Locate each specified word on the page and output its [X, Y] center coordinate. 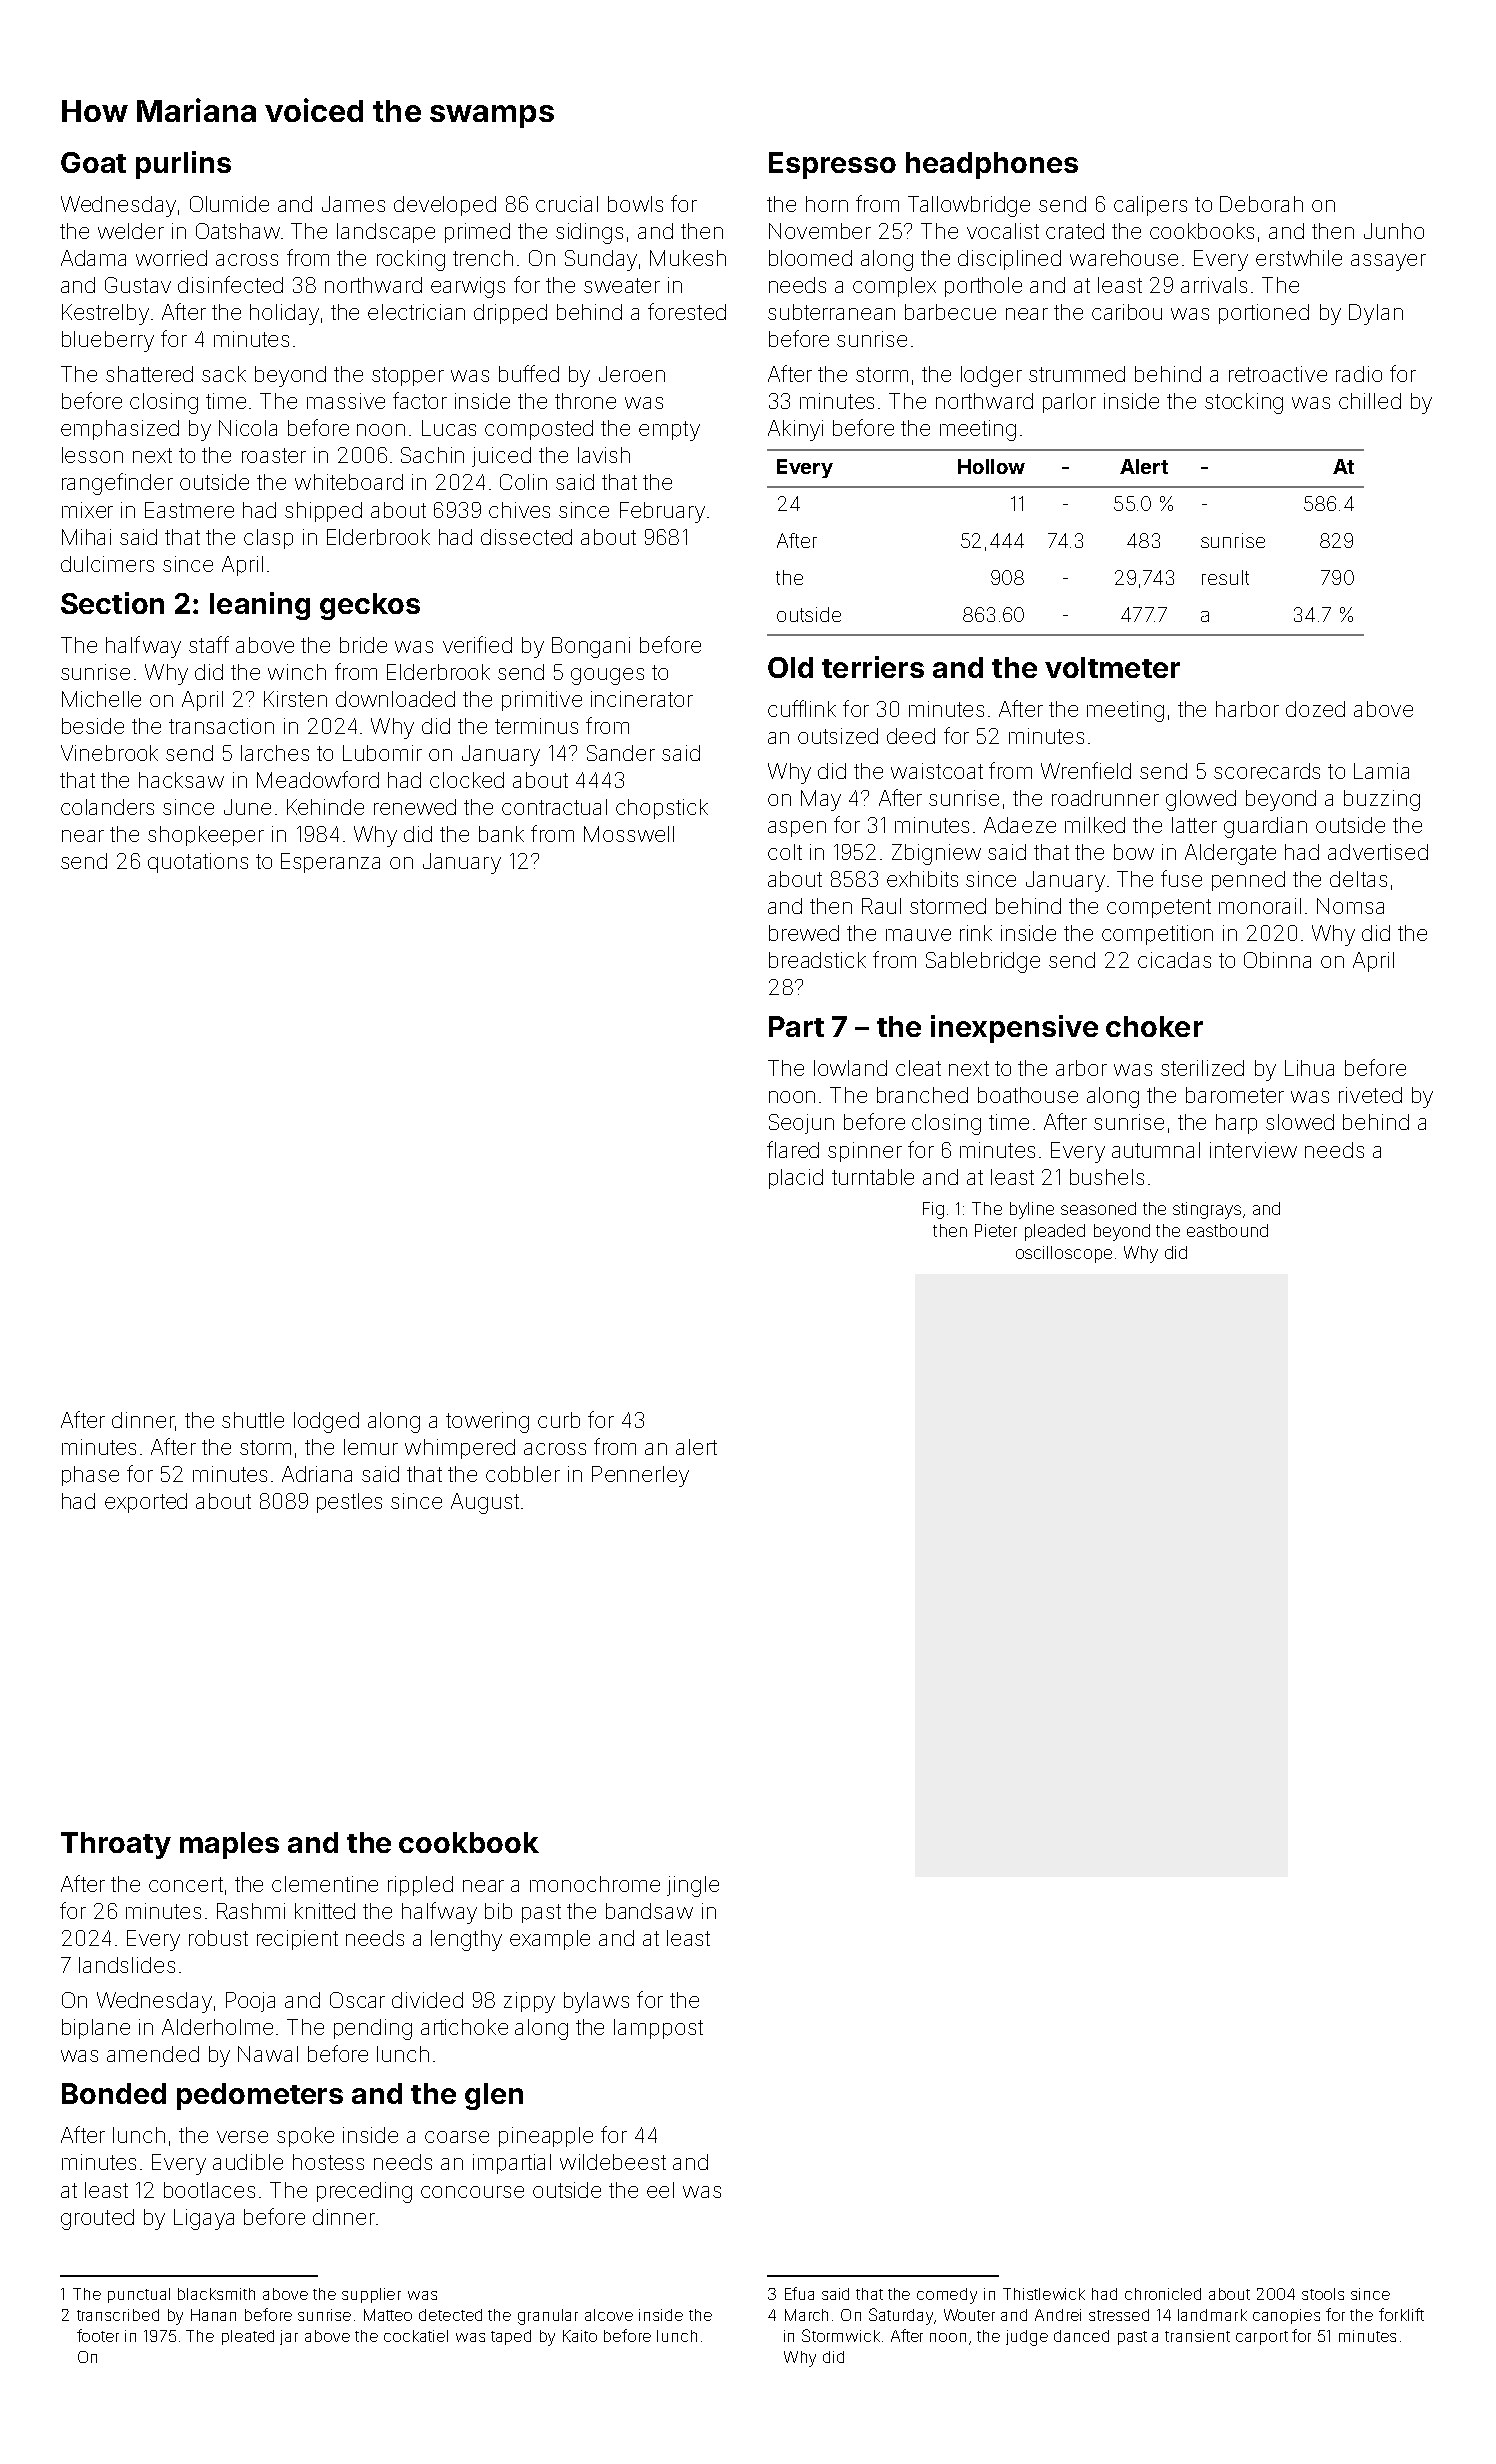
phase [90, 1476]
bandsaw [649, 1911]
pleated [248, 2337]
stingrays [1207, 1210]
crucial [567, 204]
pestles [349, 1503]
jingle [693, 1886]
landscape [386, 233]
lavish [604, 455]
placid [796, 1179]
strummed [1077, 374]
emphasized [120, 430]
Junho [1394, 231]
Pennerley [640, 1476]
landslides [127, 1965]
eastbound [1227, 1230]
